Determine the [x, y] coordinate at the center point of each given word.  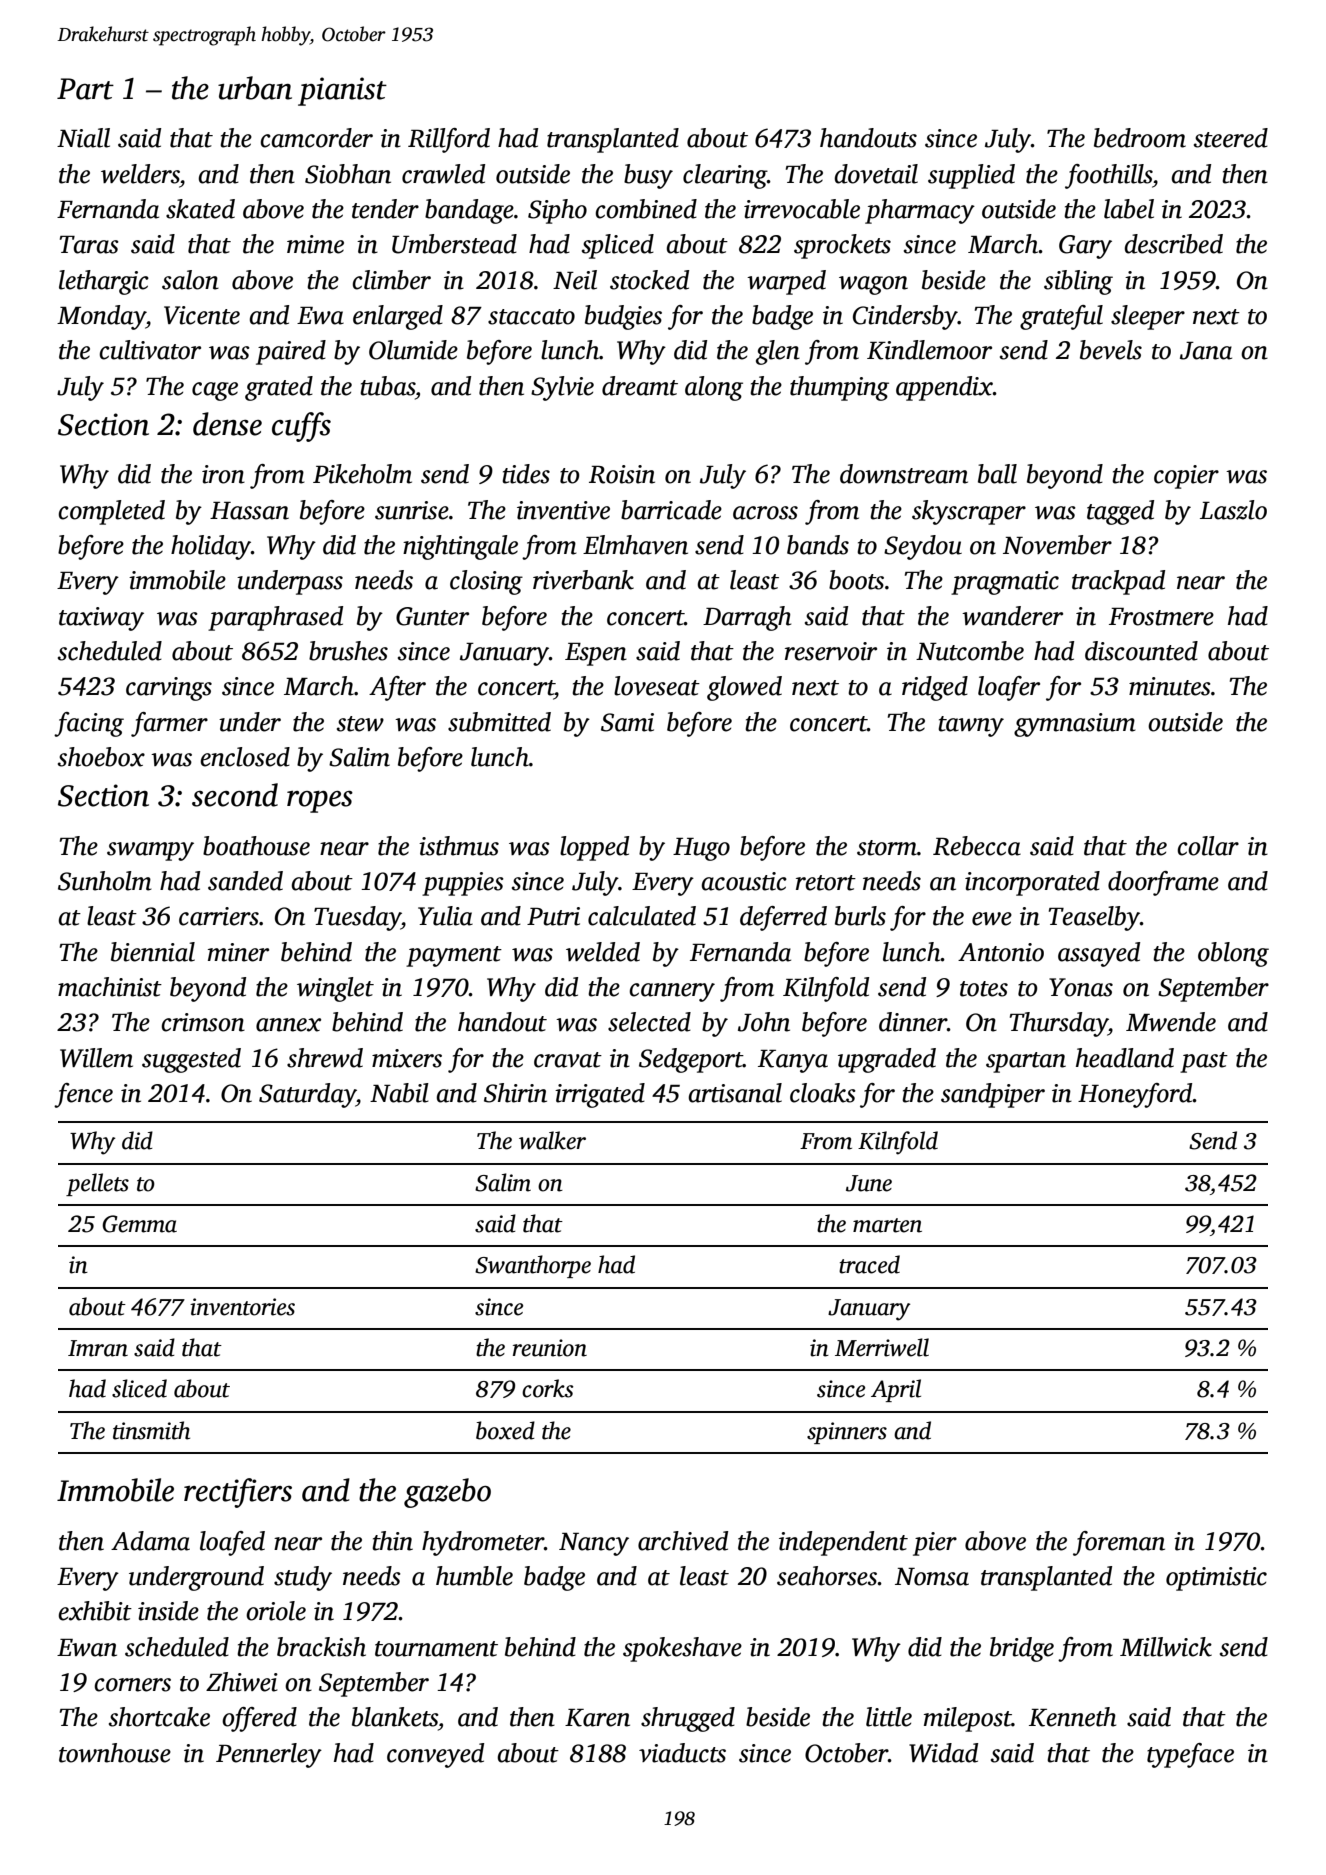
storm [887, 848]
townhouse [115, 1753]
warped [786, 282]
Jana [1206, 351]
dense [227, 424]
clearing [725, 176]
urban [255, 88]
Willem [96, 1058]
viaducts [682, 1753]
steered [1231, 138]
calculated [642, 916]
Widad [943, 1753]
